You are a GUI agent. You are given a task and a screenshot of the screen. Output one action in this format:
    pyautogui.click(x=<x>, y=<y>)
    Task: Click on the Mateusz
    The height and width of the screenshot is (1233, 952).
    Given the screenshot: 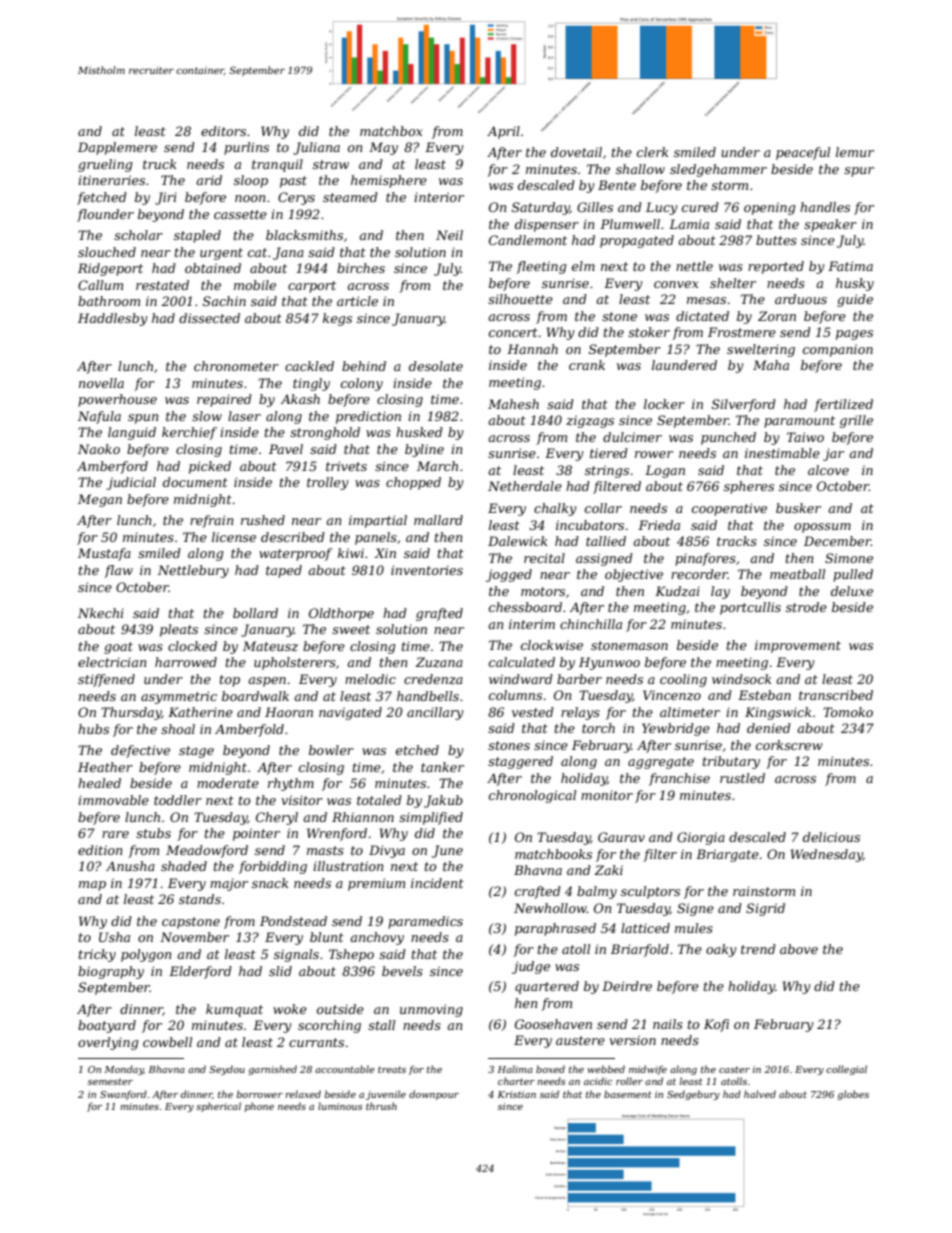 What is the action you would take?
    pyautogui.click(x=270, y=646)
